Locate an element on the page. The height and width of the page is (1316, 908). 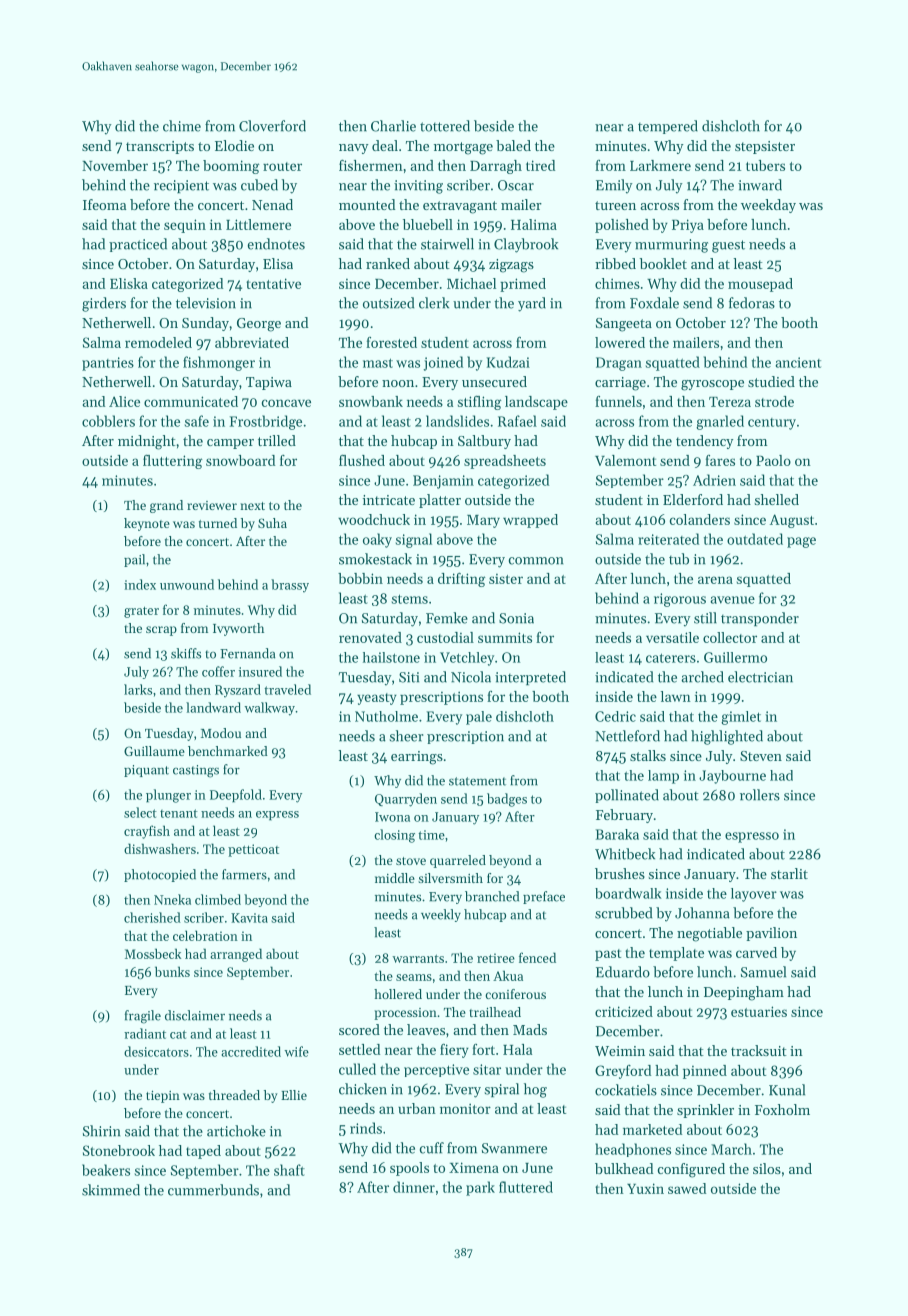
skimmed is located at coordinates (111, 1190).
